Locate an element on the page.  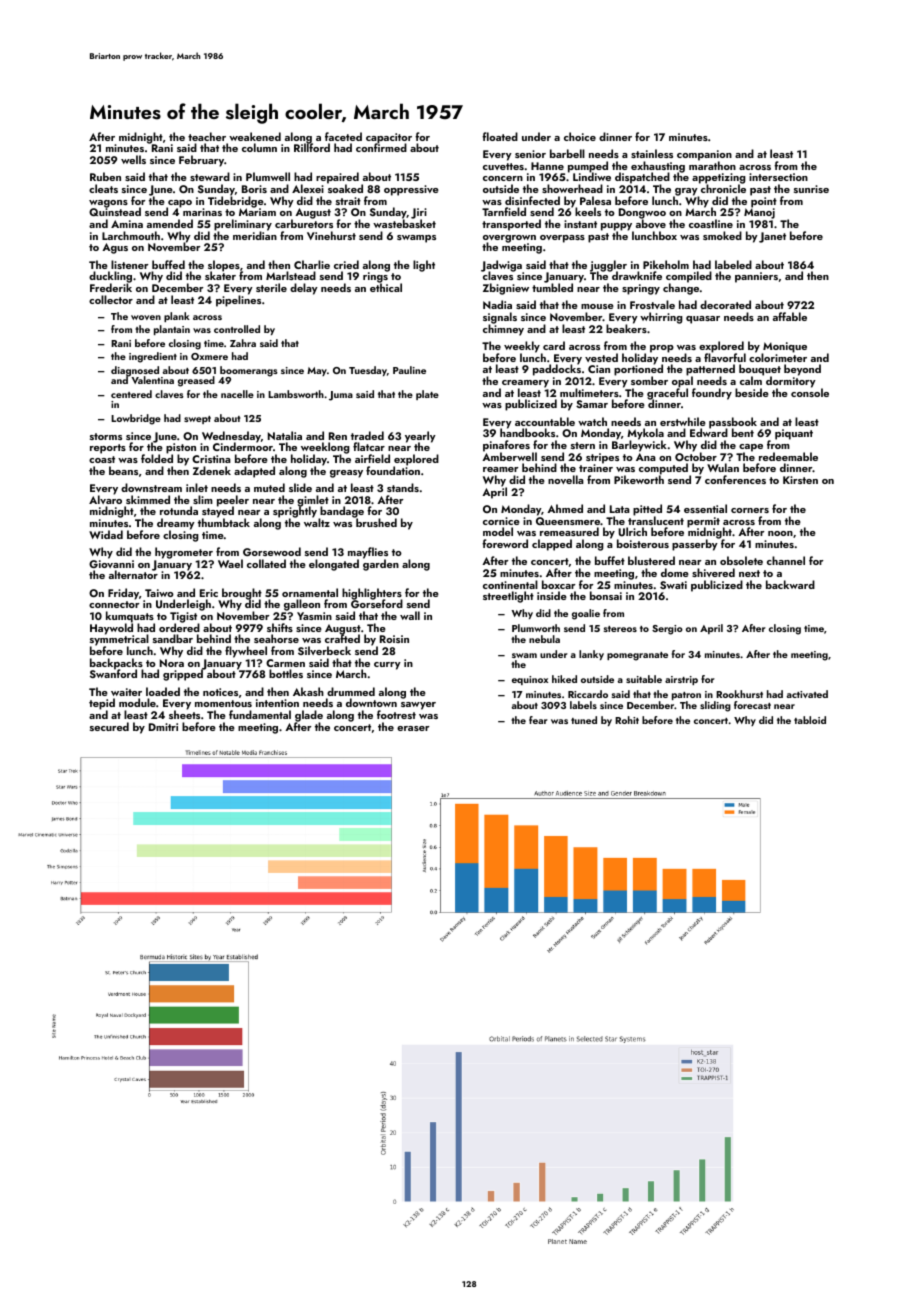
suitable is located at coordinates (644, 679).
